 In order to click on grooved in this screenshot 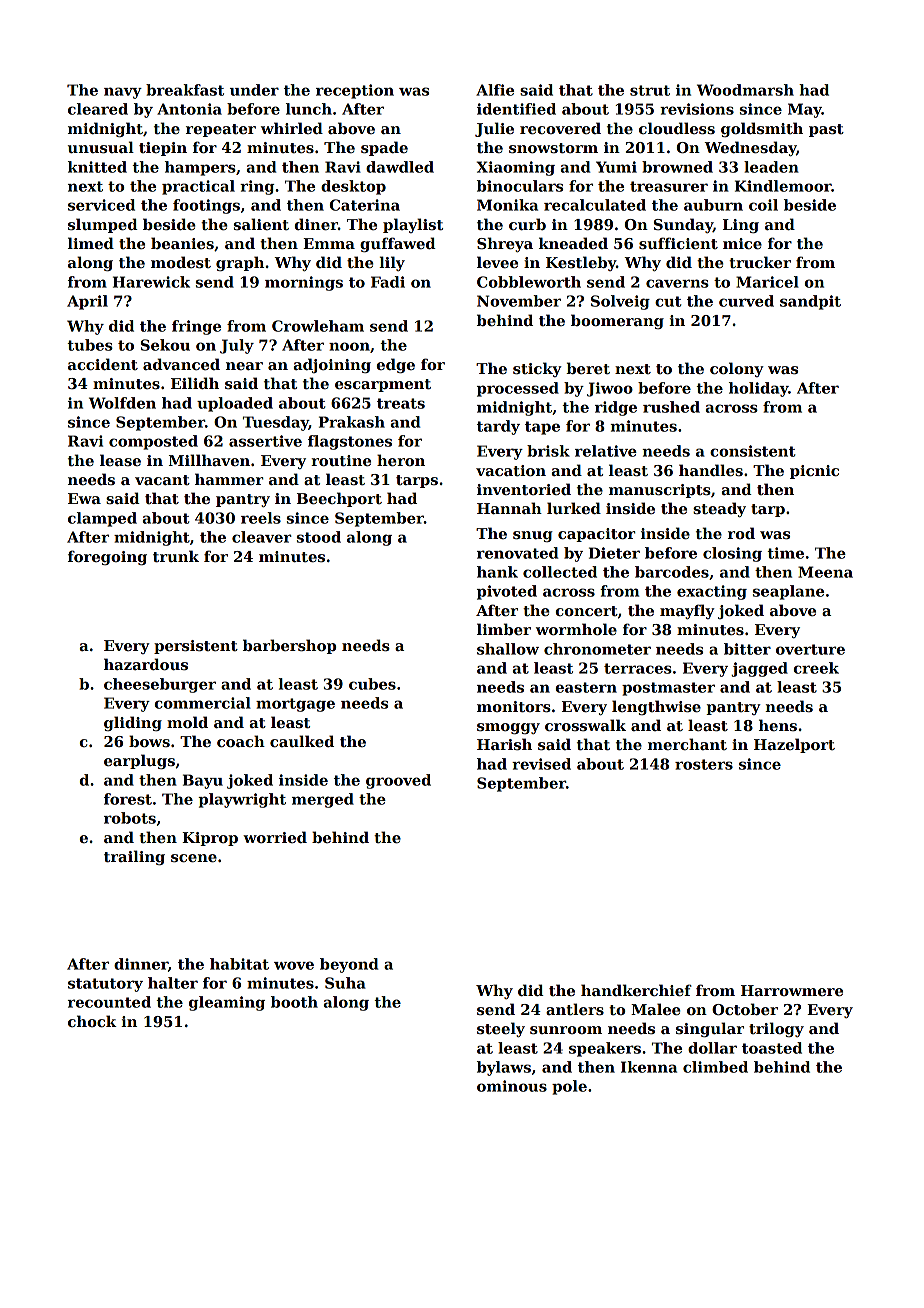, I will do `click(398, 781)`.
